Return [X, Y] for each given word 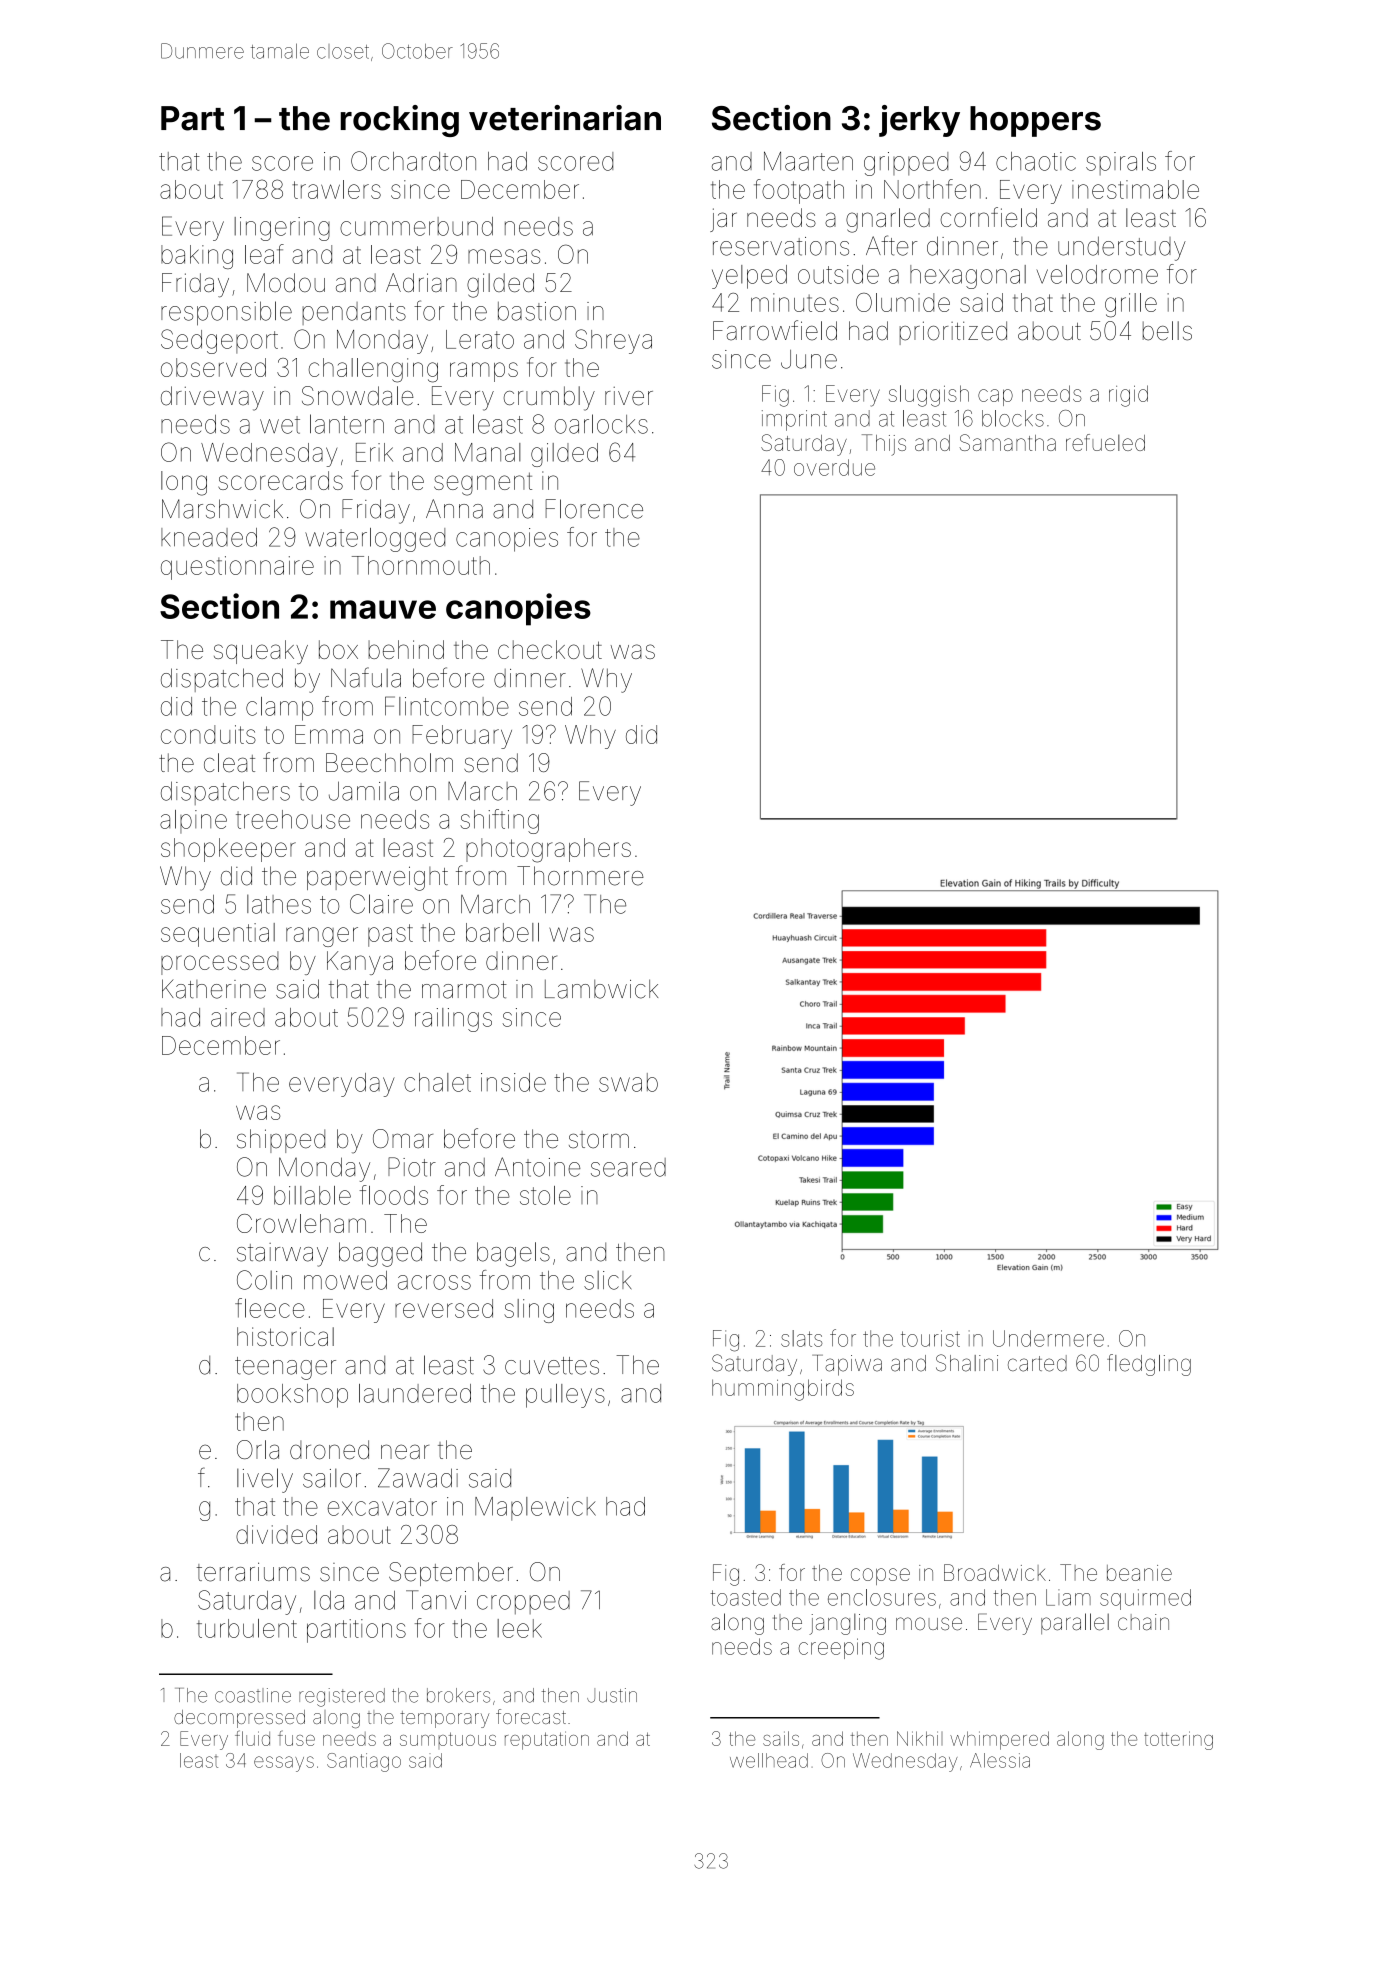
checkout [550, 649]
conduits [208, 734]
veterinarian [565, 118]
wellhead [769, 1760]
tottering [1178, 1740]
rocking [400, 121]
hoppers [1035, 121]
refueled [1105, 442]
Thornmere [580, 876]
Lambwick [601, 989]
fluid [252, 1738]
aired [238, 1017]
